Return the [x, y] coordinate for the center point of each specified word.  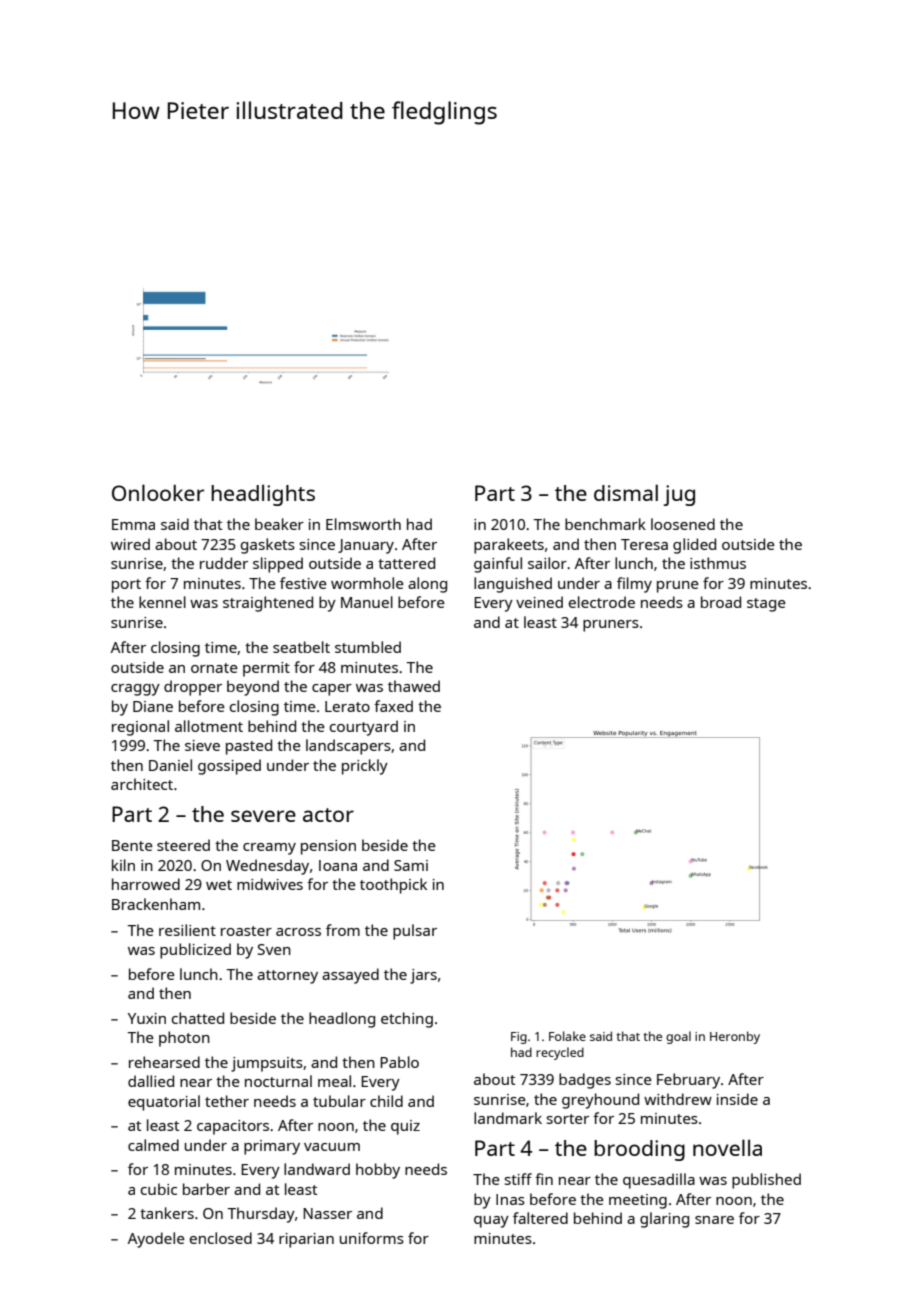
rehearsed [164, 1062]
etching [407, 1020]
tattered [406, 563]
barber [206, 1189]
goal [678, 1037]
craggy [135, 690]
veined [539, 602]
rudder [224, 563]
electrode [602, 602]
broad [721, 602]
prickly [365, 767]
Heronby [735, 1037]
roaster [246, 931]
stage [766, 605]
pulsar [415, 932]
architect [142, 784]
